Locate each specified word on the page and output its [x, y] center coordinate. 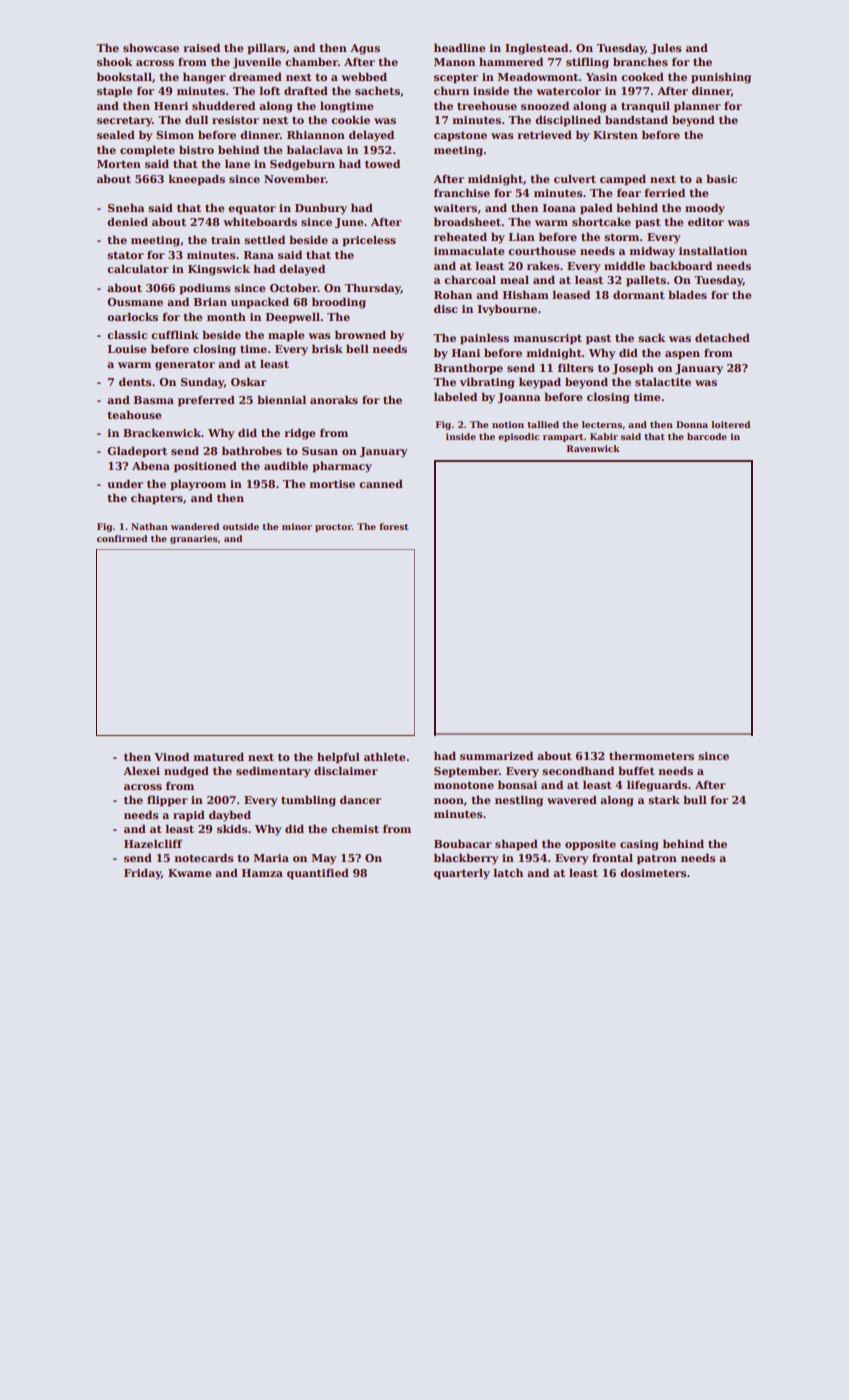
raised [201, 47]
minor [297, 526]
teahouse [134, 414]
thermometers [651, 755]
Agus [365, 49]
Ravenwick [593, 448]
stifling [587, 63]
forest [393, 526]
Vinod [171, 756]
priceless [369, 240]
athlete [384, 756]
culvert [575, 178]
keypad [540, 383]
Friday [142, 874]
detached [722, 337]
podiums [205, 288]
